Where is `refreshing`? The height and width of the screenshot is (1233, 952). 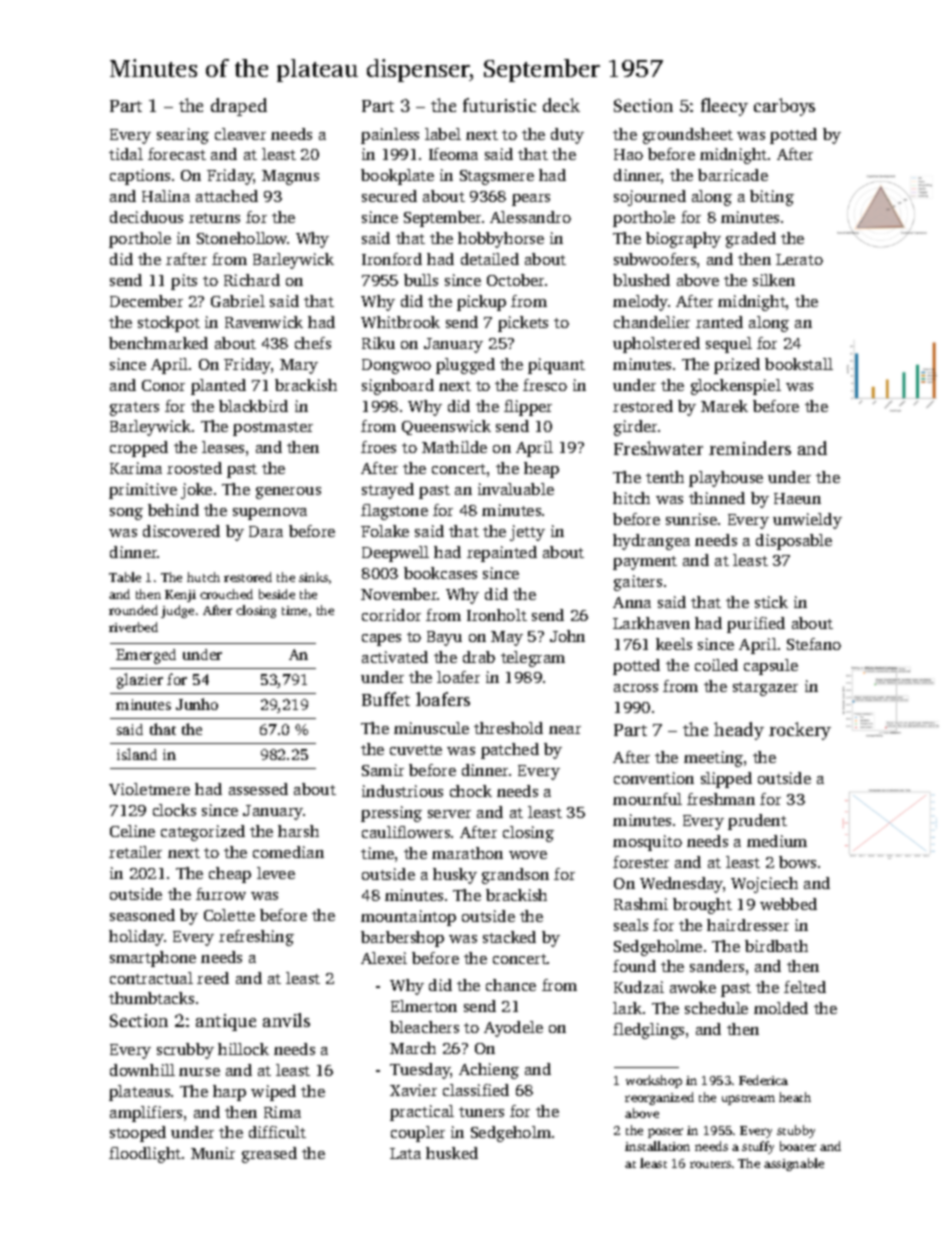
refreshing is located at coordinates (256, 938).
